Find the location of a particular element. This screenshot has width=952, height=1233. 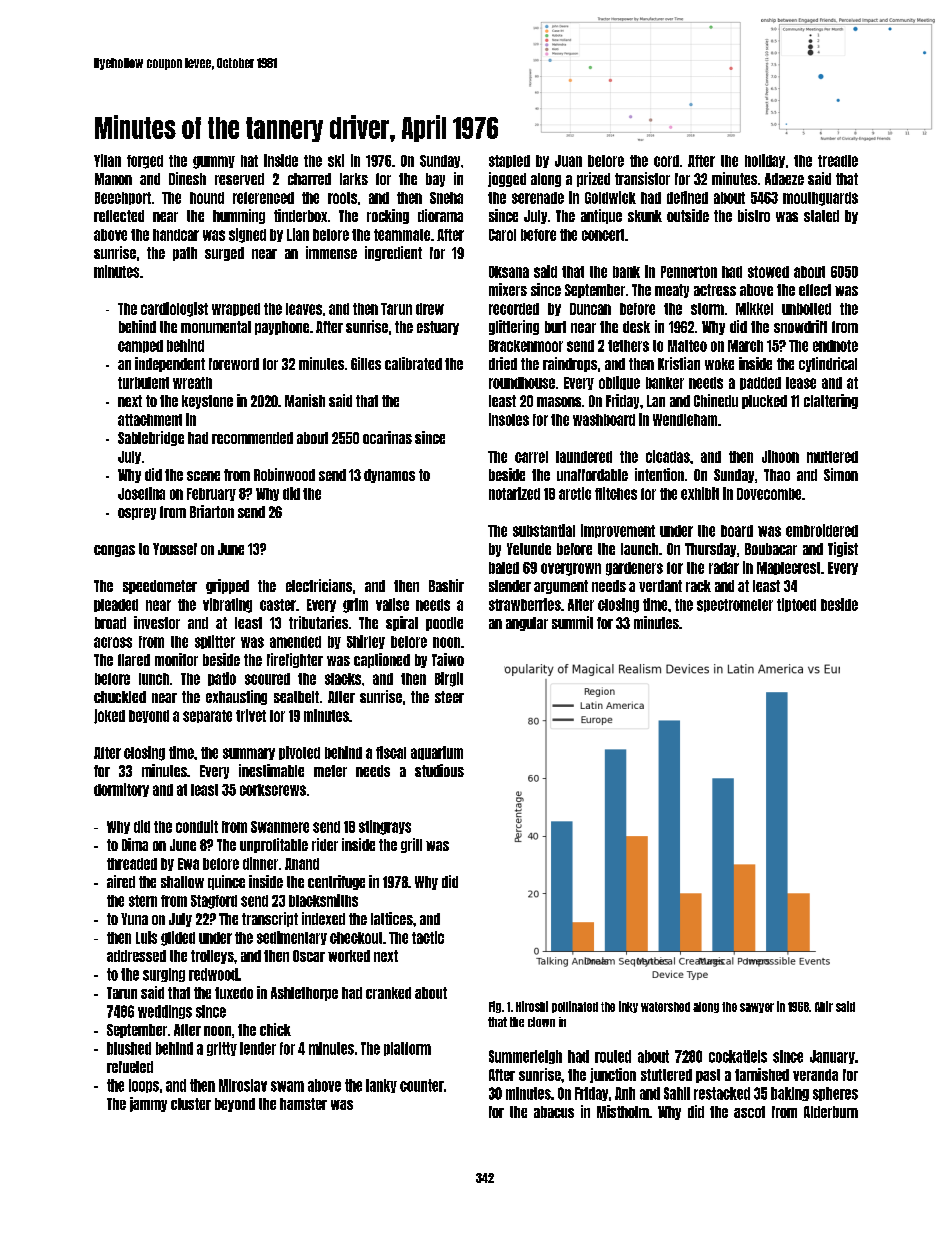

pollinated is located at coordinates (575, 1007).
